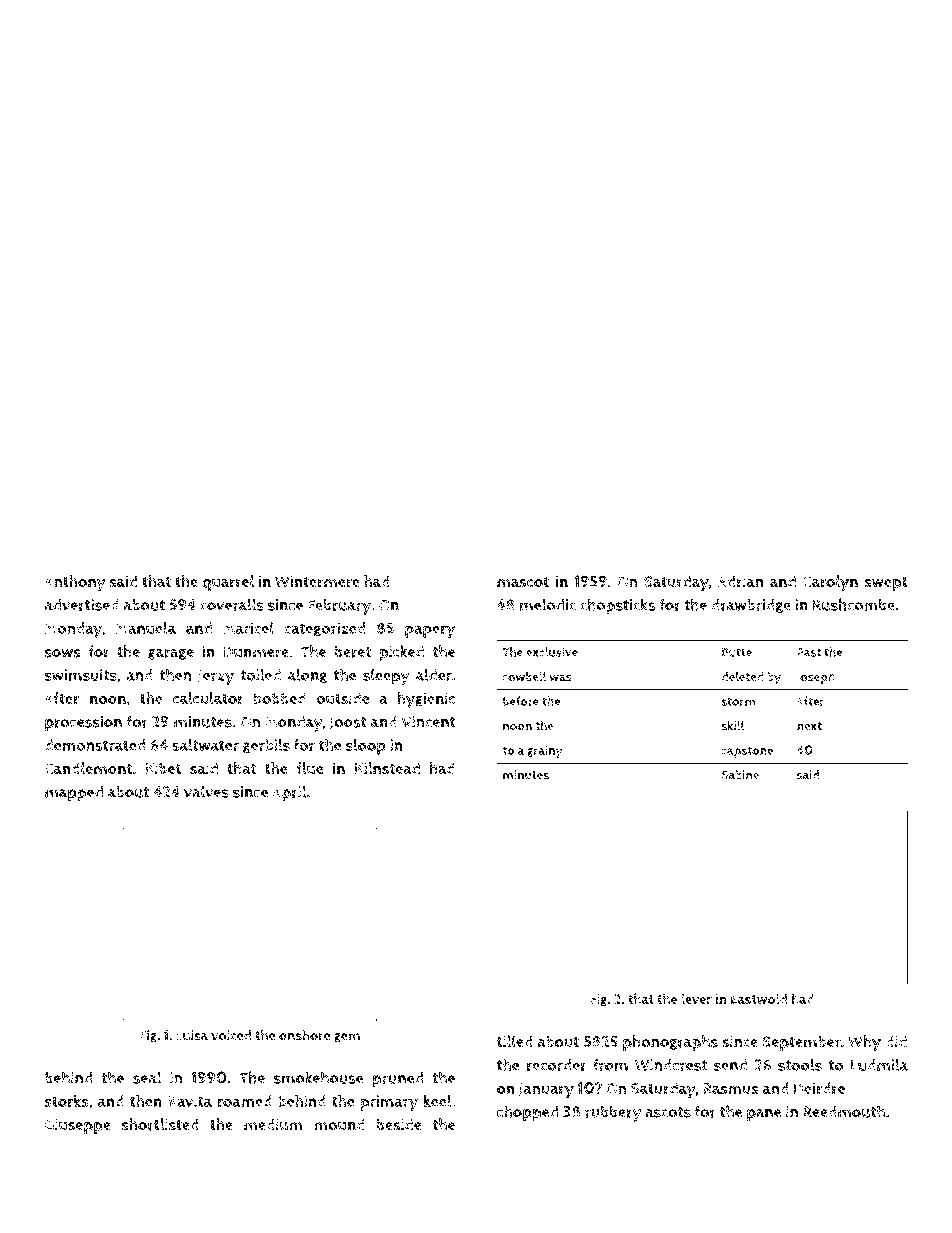 This screenshot has height=1233, width=952. I want to click on onshore, so click(304, 1035).
